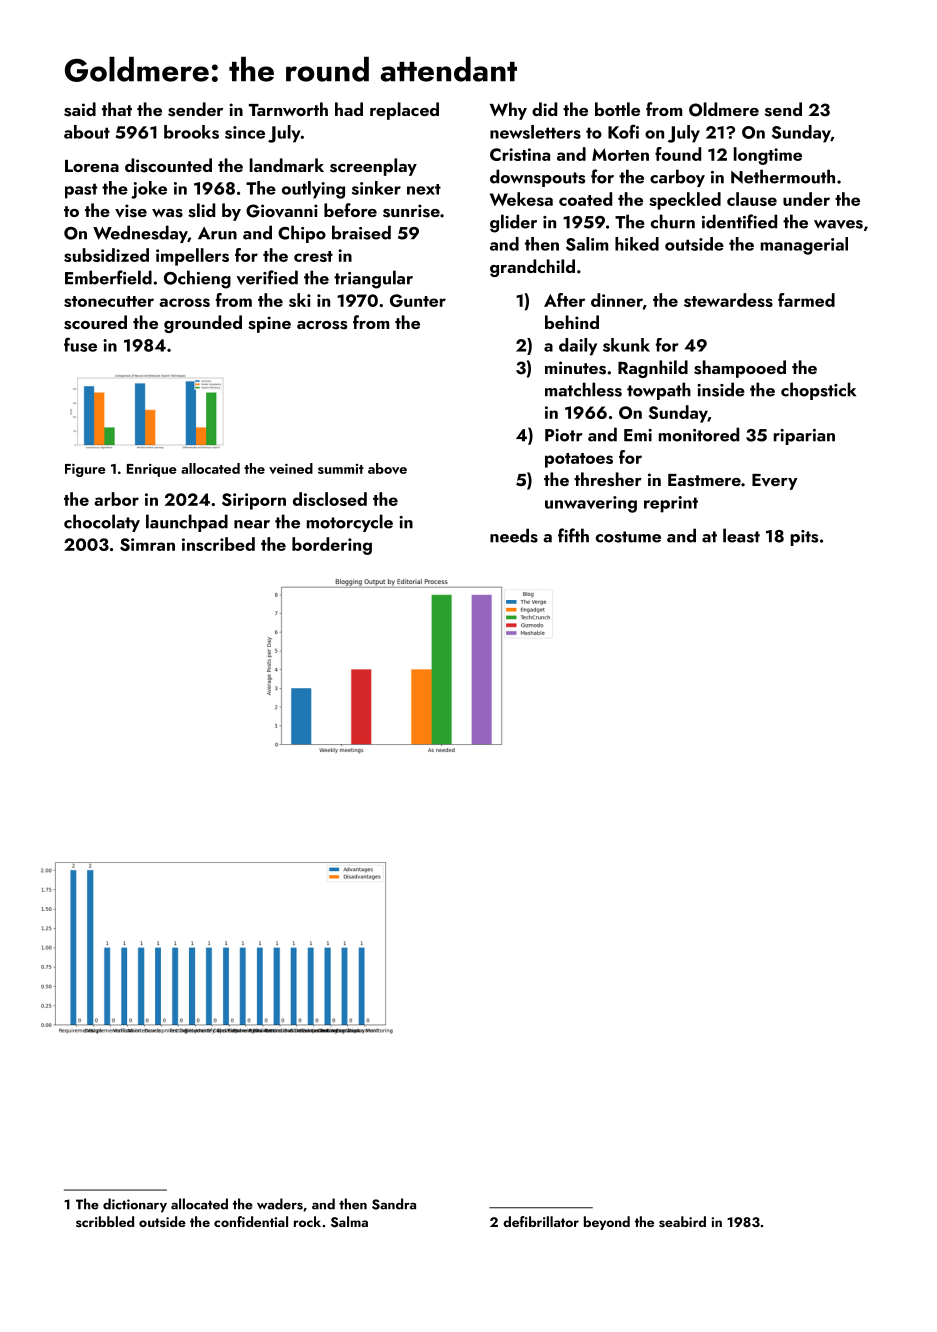 The height and width of the page is (1332, 937). What do you see at coordinates (147, 544) in the page?
I see `Simran` at bounding box center [147, 544].
